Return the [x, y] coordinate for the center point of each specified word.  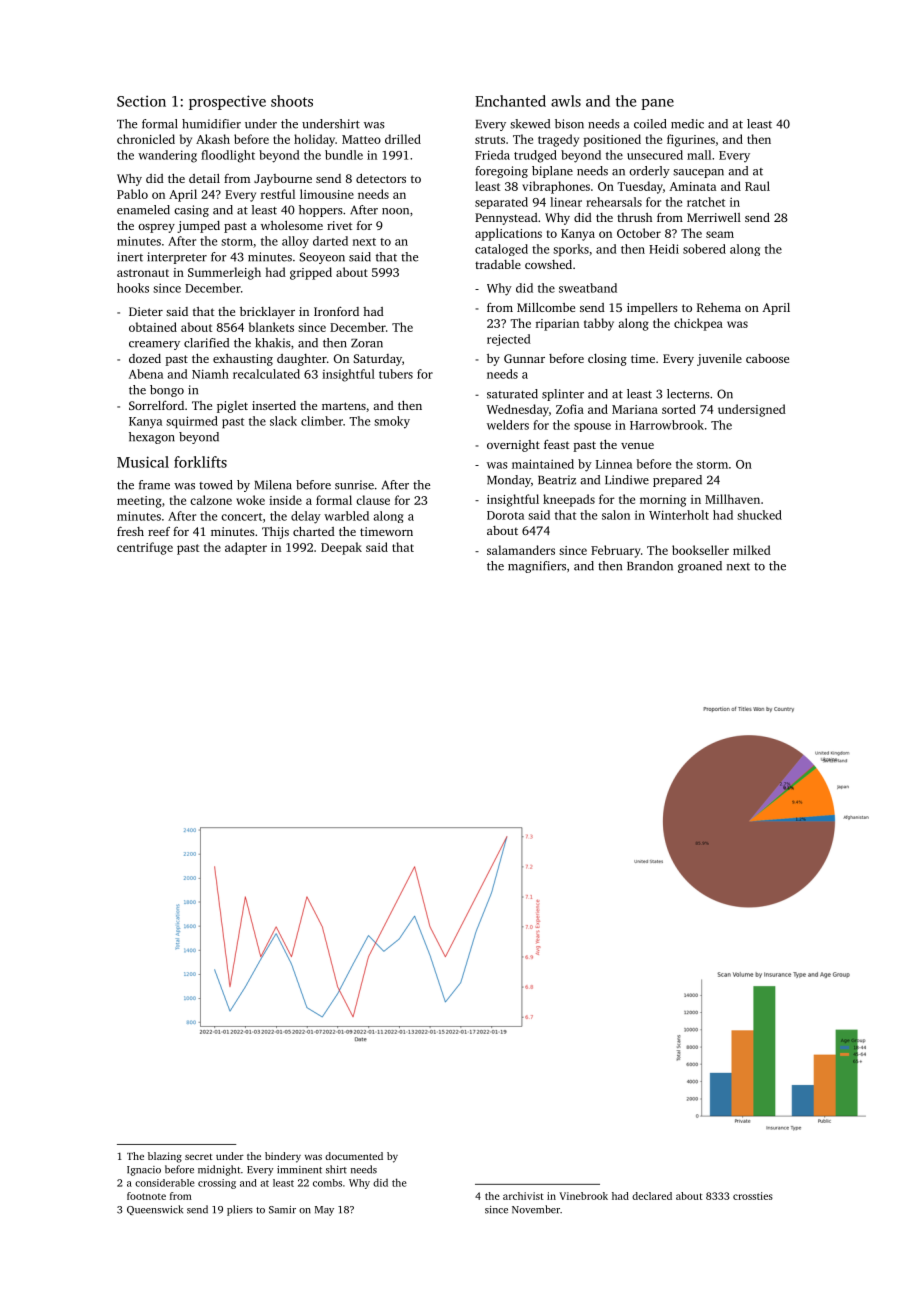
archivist [523, 1196]
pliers [240, 1210]
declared [652, 1196]
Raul [757, 186]
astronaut [143, 273]
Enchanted [510, 101]
